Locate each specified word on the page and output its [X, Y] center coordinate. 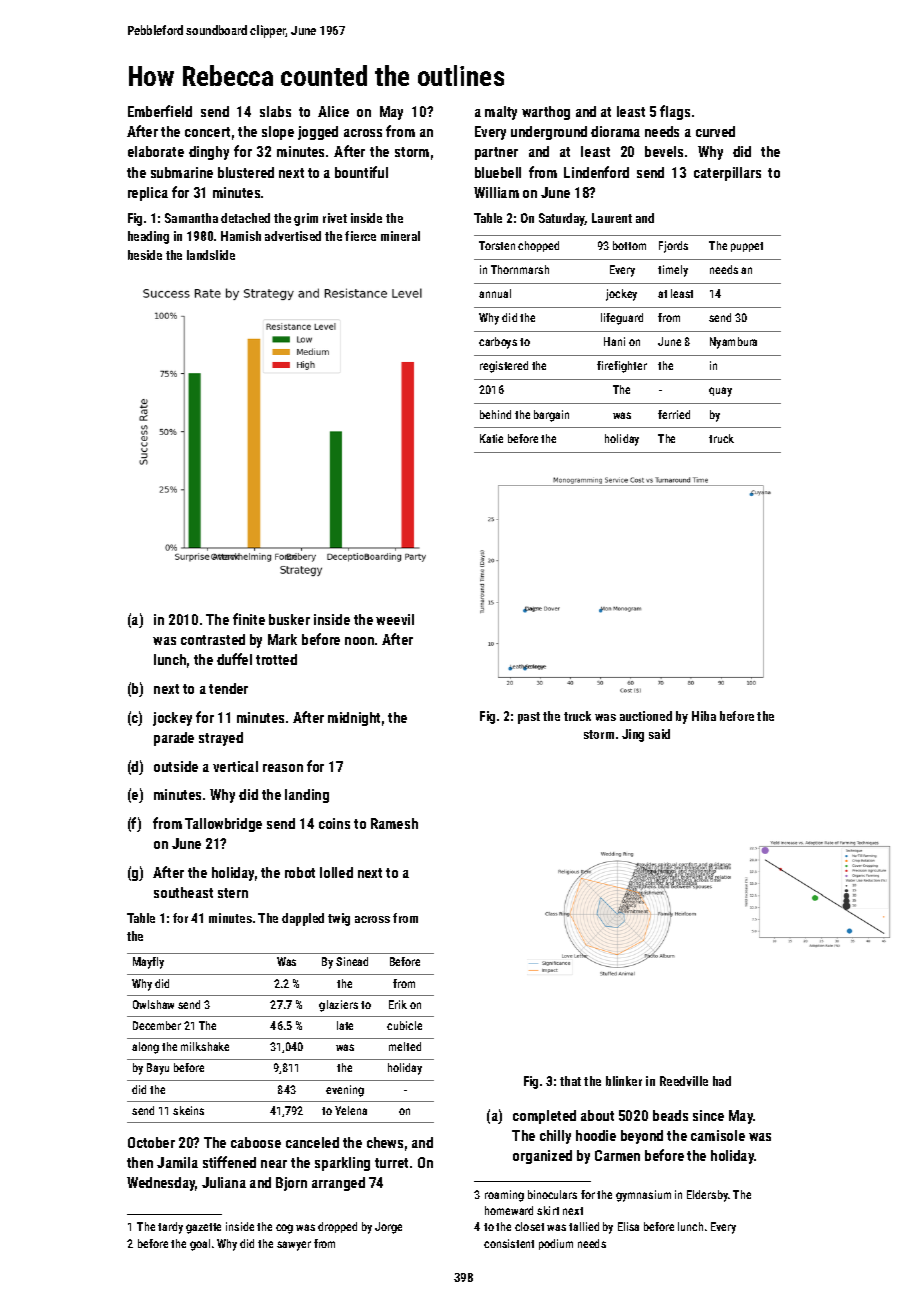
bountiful [361, 172]
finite [249, 619]
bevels [664, 151]
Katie [491, 438]
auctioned [646, 716]
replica [148, 194]
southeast [183, 892]
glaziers [338, 1006]
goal [200, 1245]
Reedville [684, 1081]
